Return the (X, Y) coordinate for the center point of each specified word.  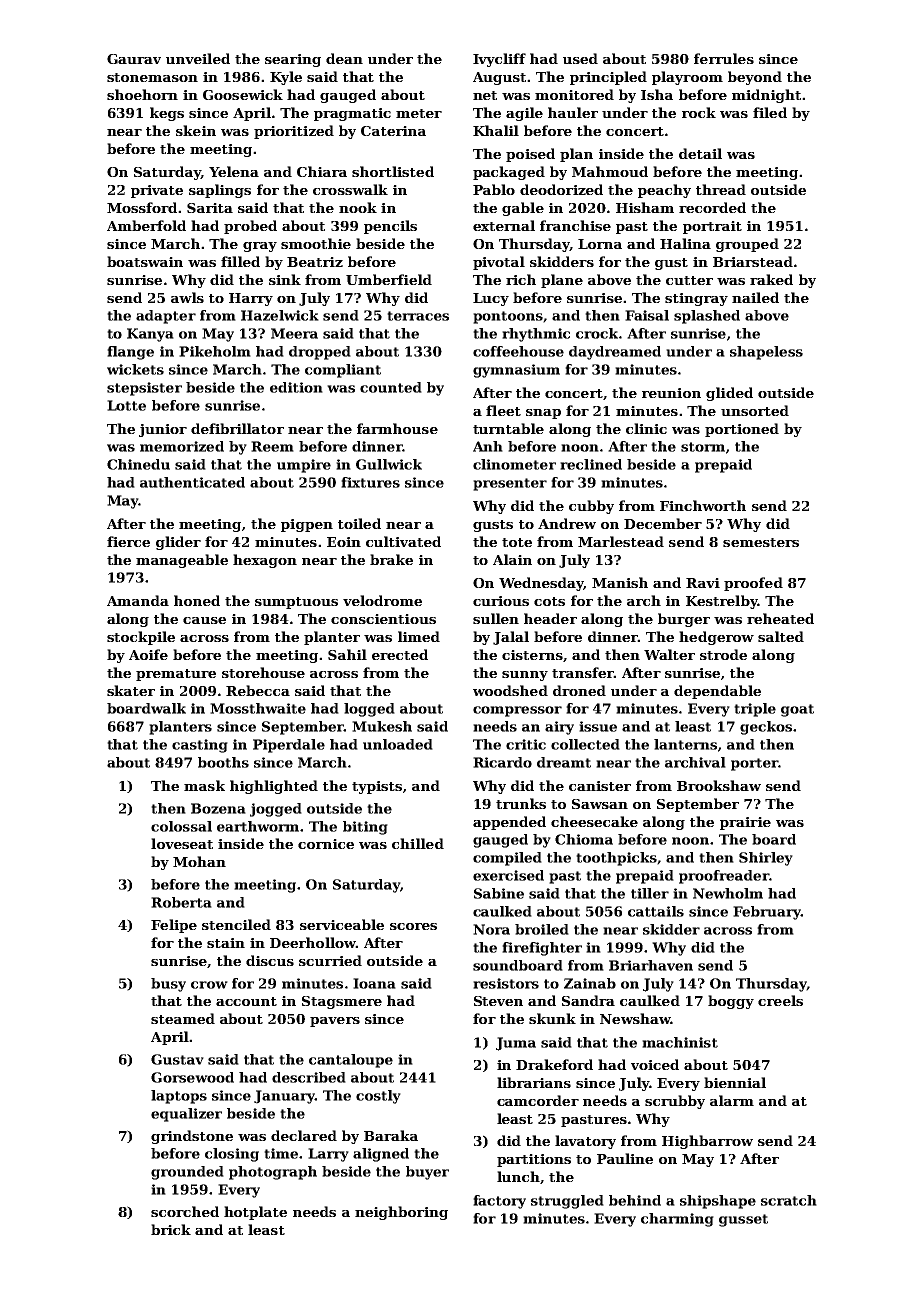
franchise (575, 225)
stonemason (152, 77)
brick (171, 1229)
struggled (567, 1202)
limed (419, 636)
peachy (664, 191)
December (663, 523)
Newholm (728, 893)
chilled (418, 843)
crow (209, 985)
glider (178, 543)
